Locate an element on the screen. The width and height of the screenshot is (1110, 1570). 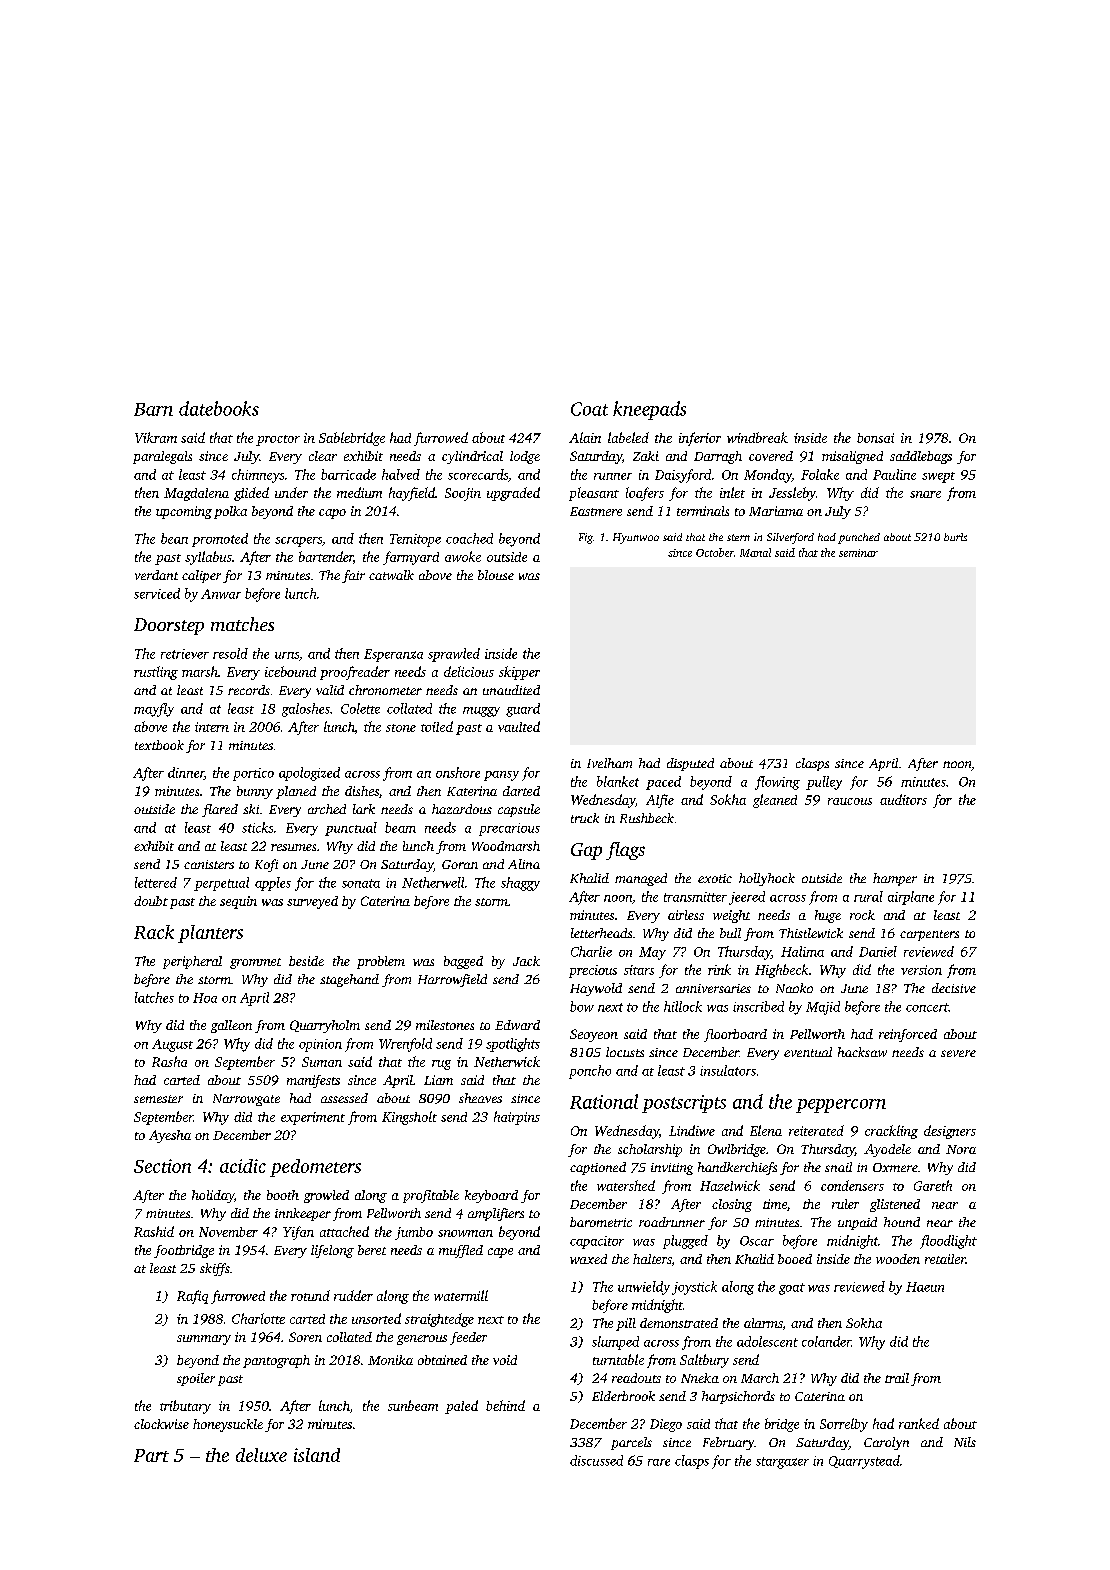
windbreak is located at coordinates (757, 437).
